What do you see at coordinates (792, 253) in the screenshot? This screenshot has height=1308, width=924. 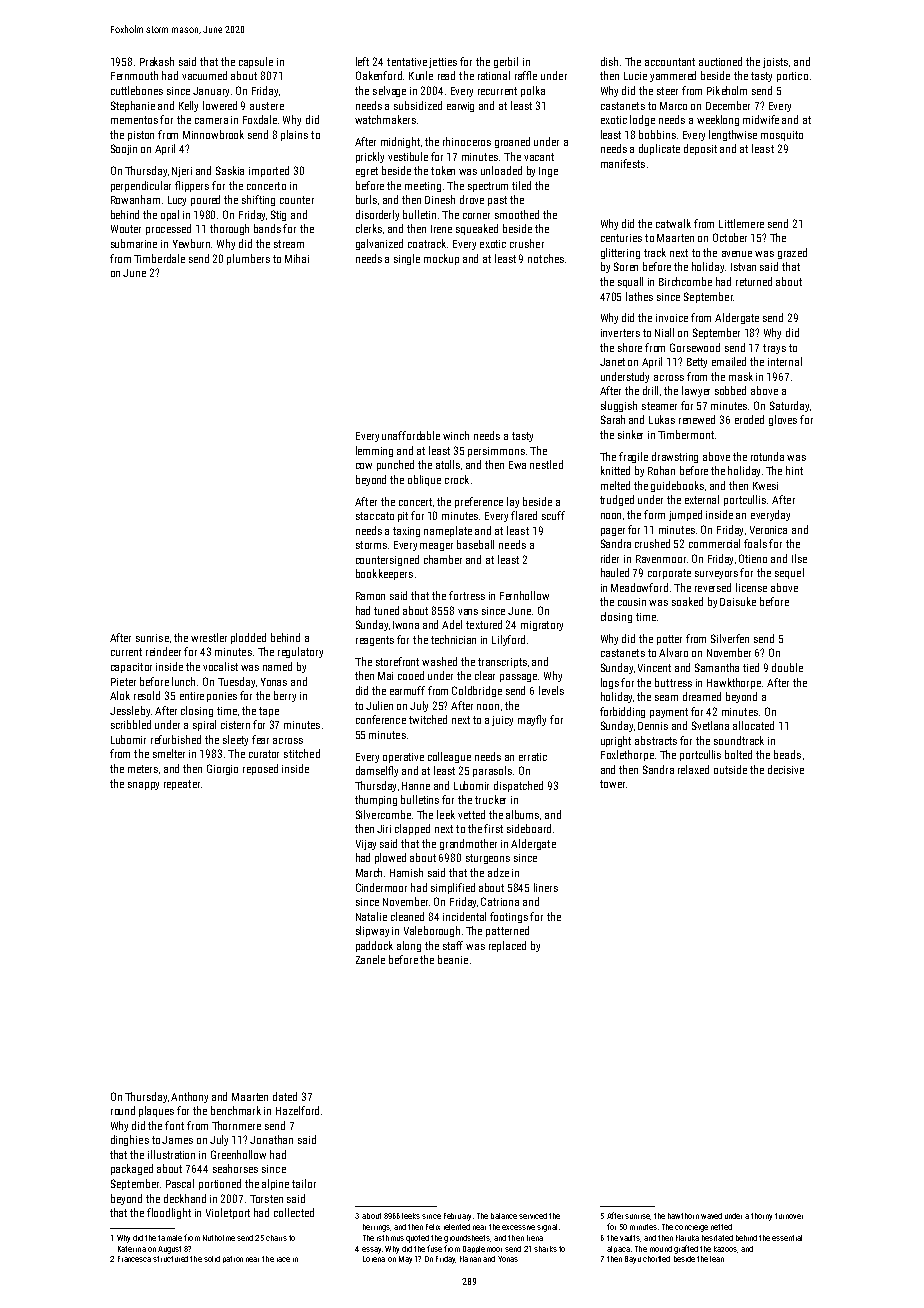 I see `grazed` at bounding box center [792, 253].
